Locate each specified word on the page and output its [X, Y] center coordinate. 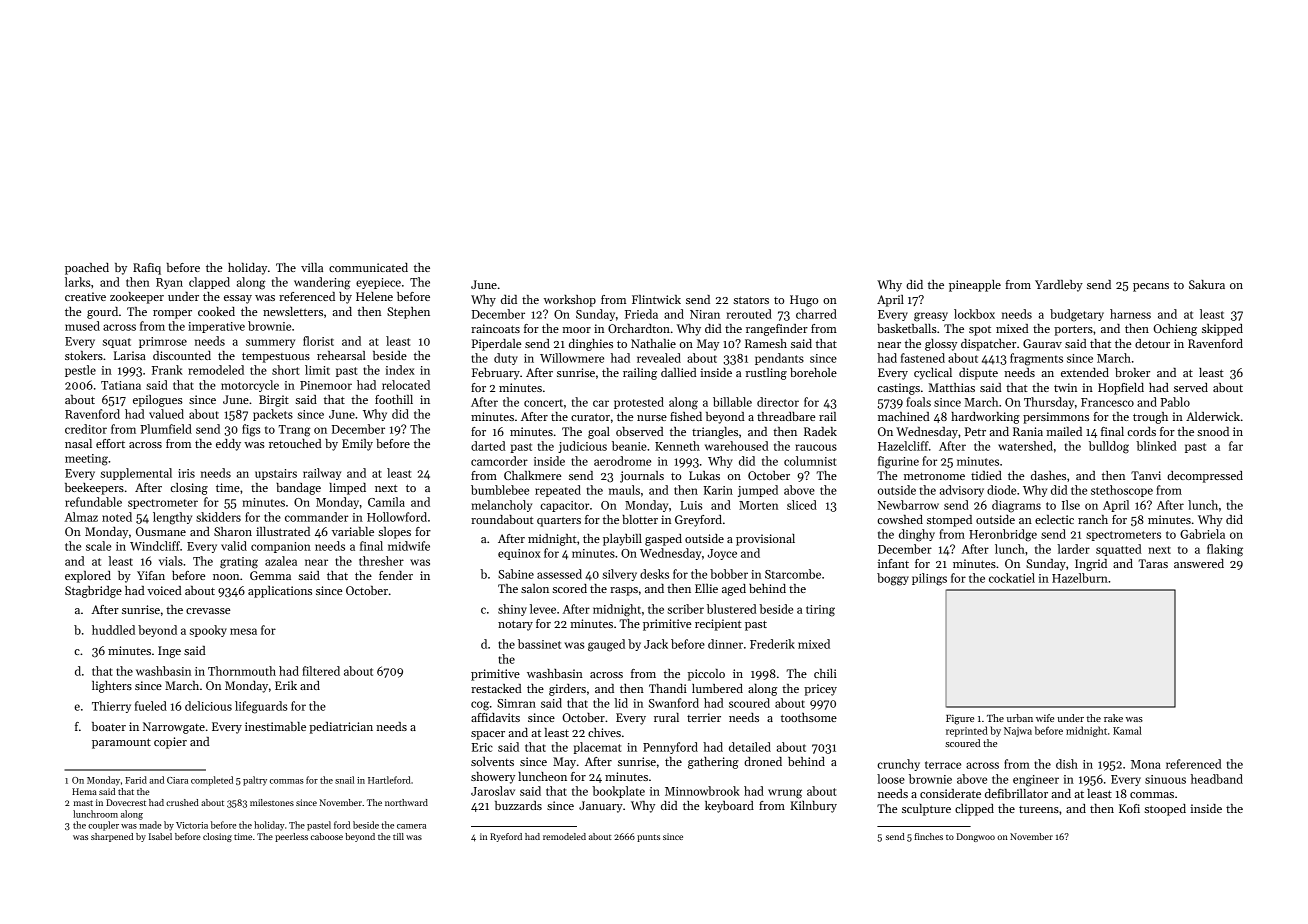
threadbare [786, 416]
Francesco [1107, 402]
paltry [255, 781]
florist [318, 341]
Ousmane [161, 531]
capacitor [564, 506]
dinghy [917, 535]
